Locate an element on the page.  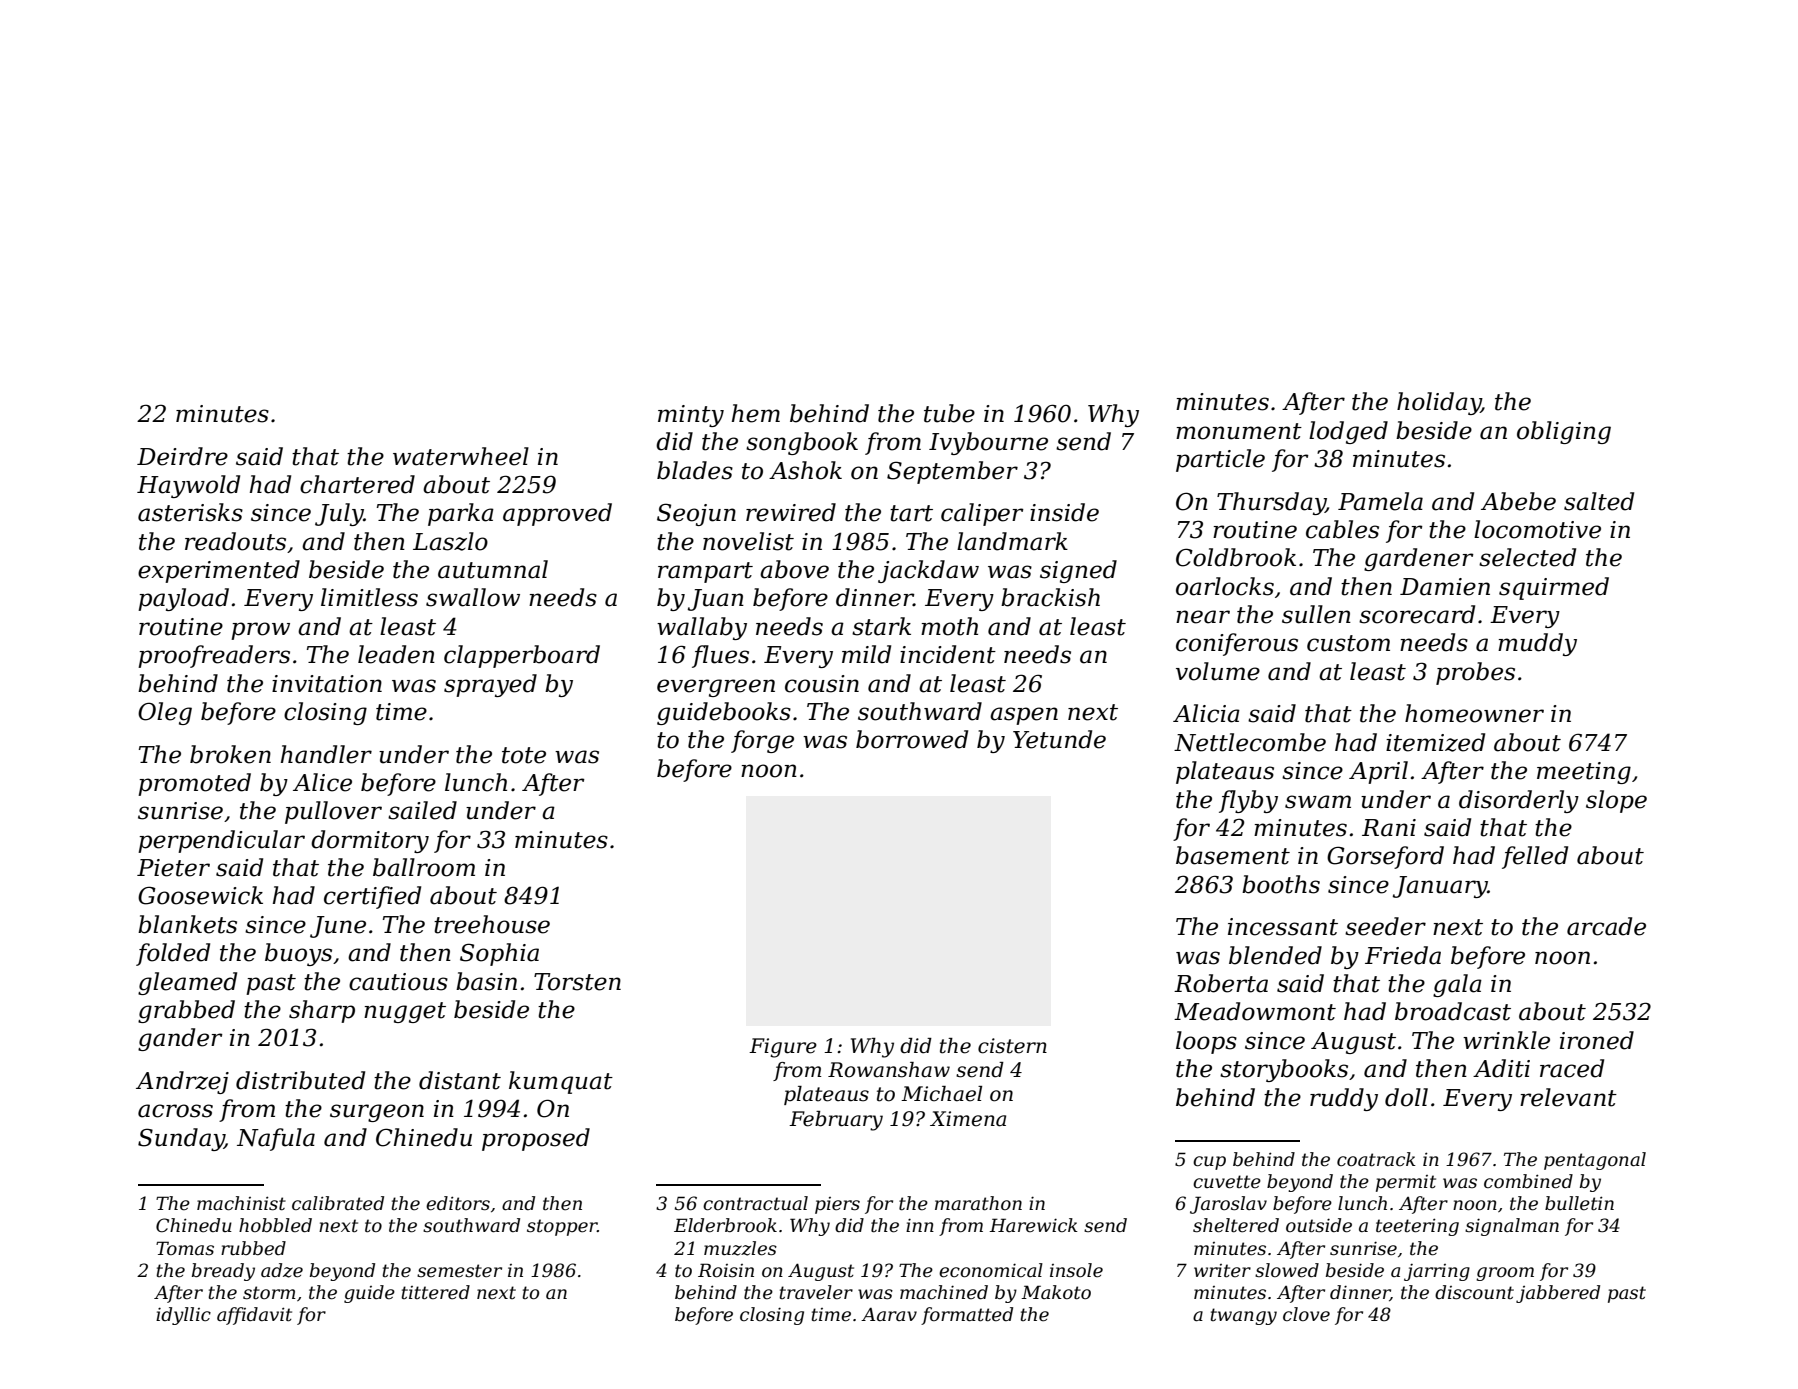
Oleg is located at coordinates (165, 713).
